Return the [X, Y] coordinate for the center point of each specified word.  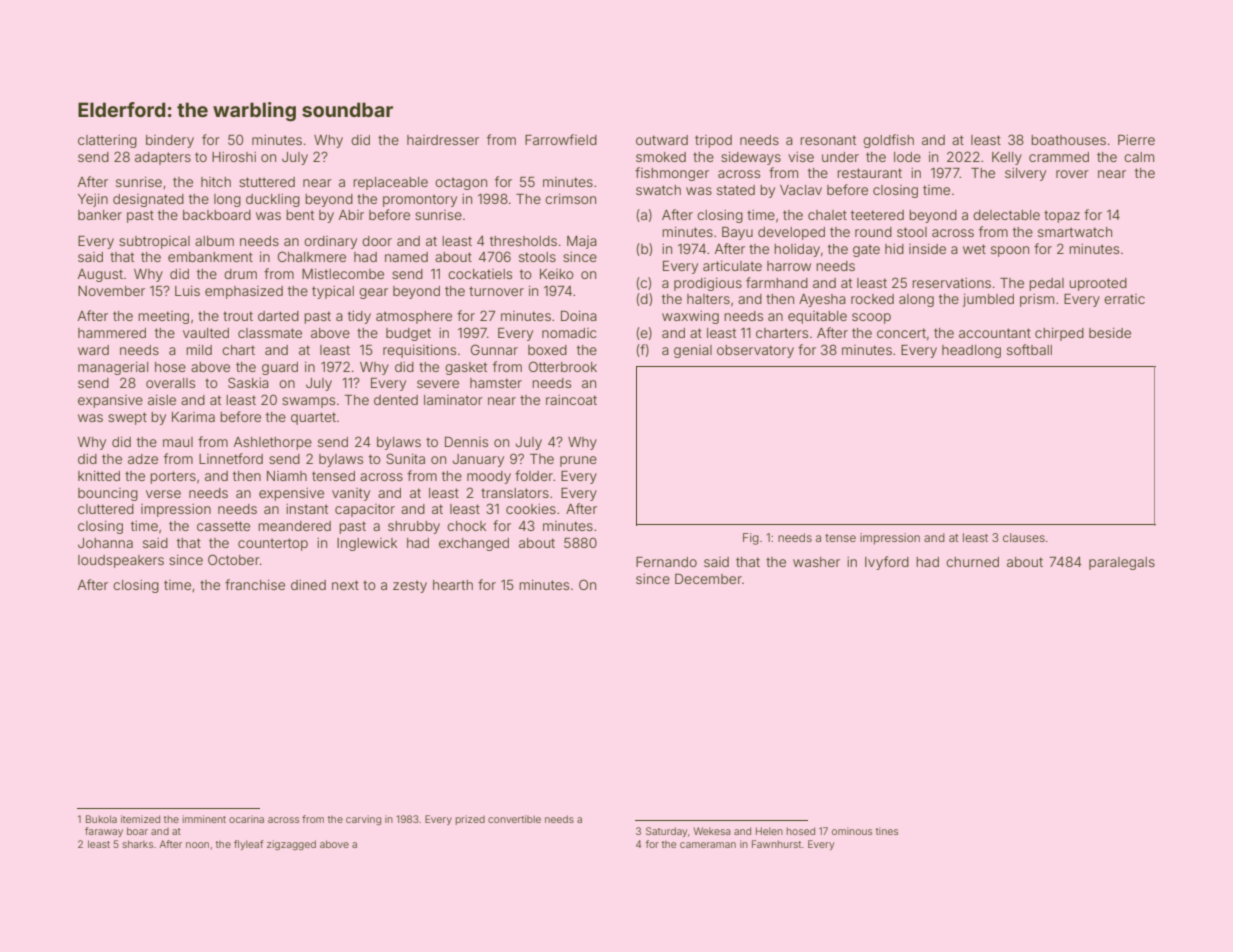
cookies [531, 509]
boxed [547, 350]
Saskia [248, 382]
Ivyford [887, 563]
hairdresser [443, 140]
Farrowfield [561, 139]
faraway [104, 832]
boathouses [1068, 140]
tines [887, 831]
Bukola [101, 819]
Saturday [666, 832]
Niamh [287, 476]
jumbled [988, 300]
